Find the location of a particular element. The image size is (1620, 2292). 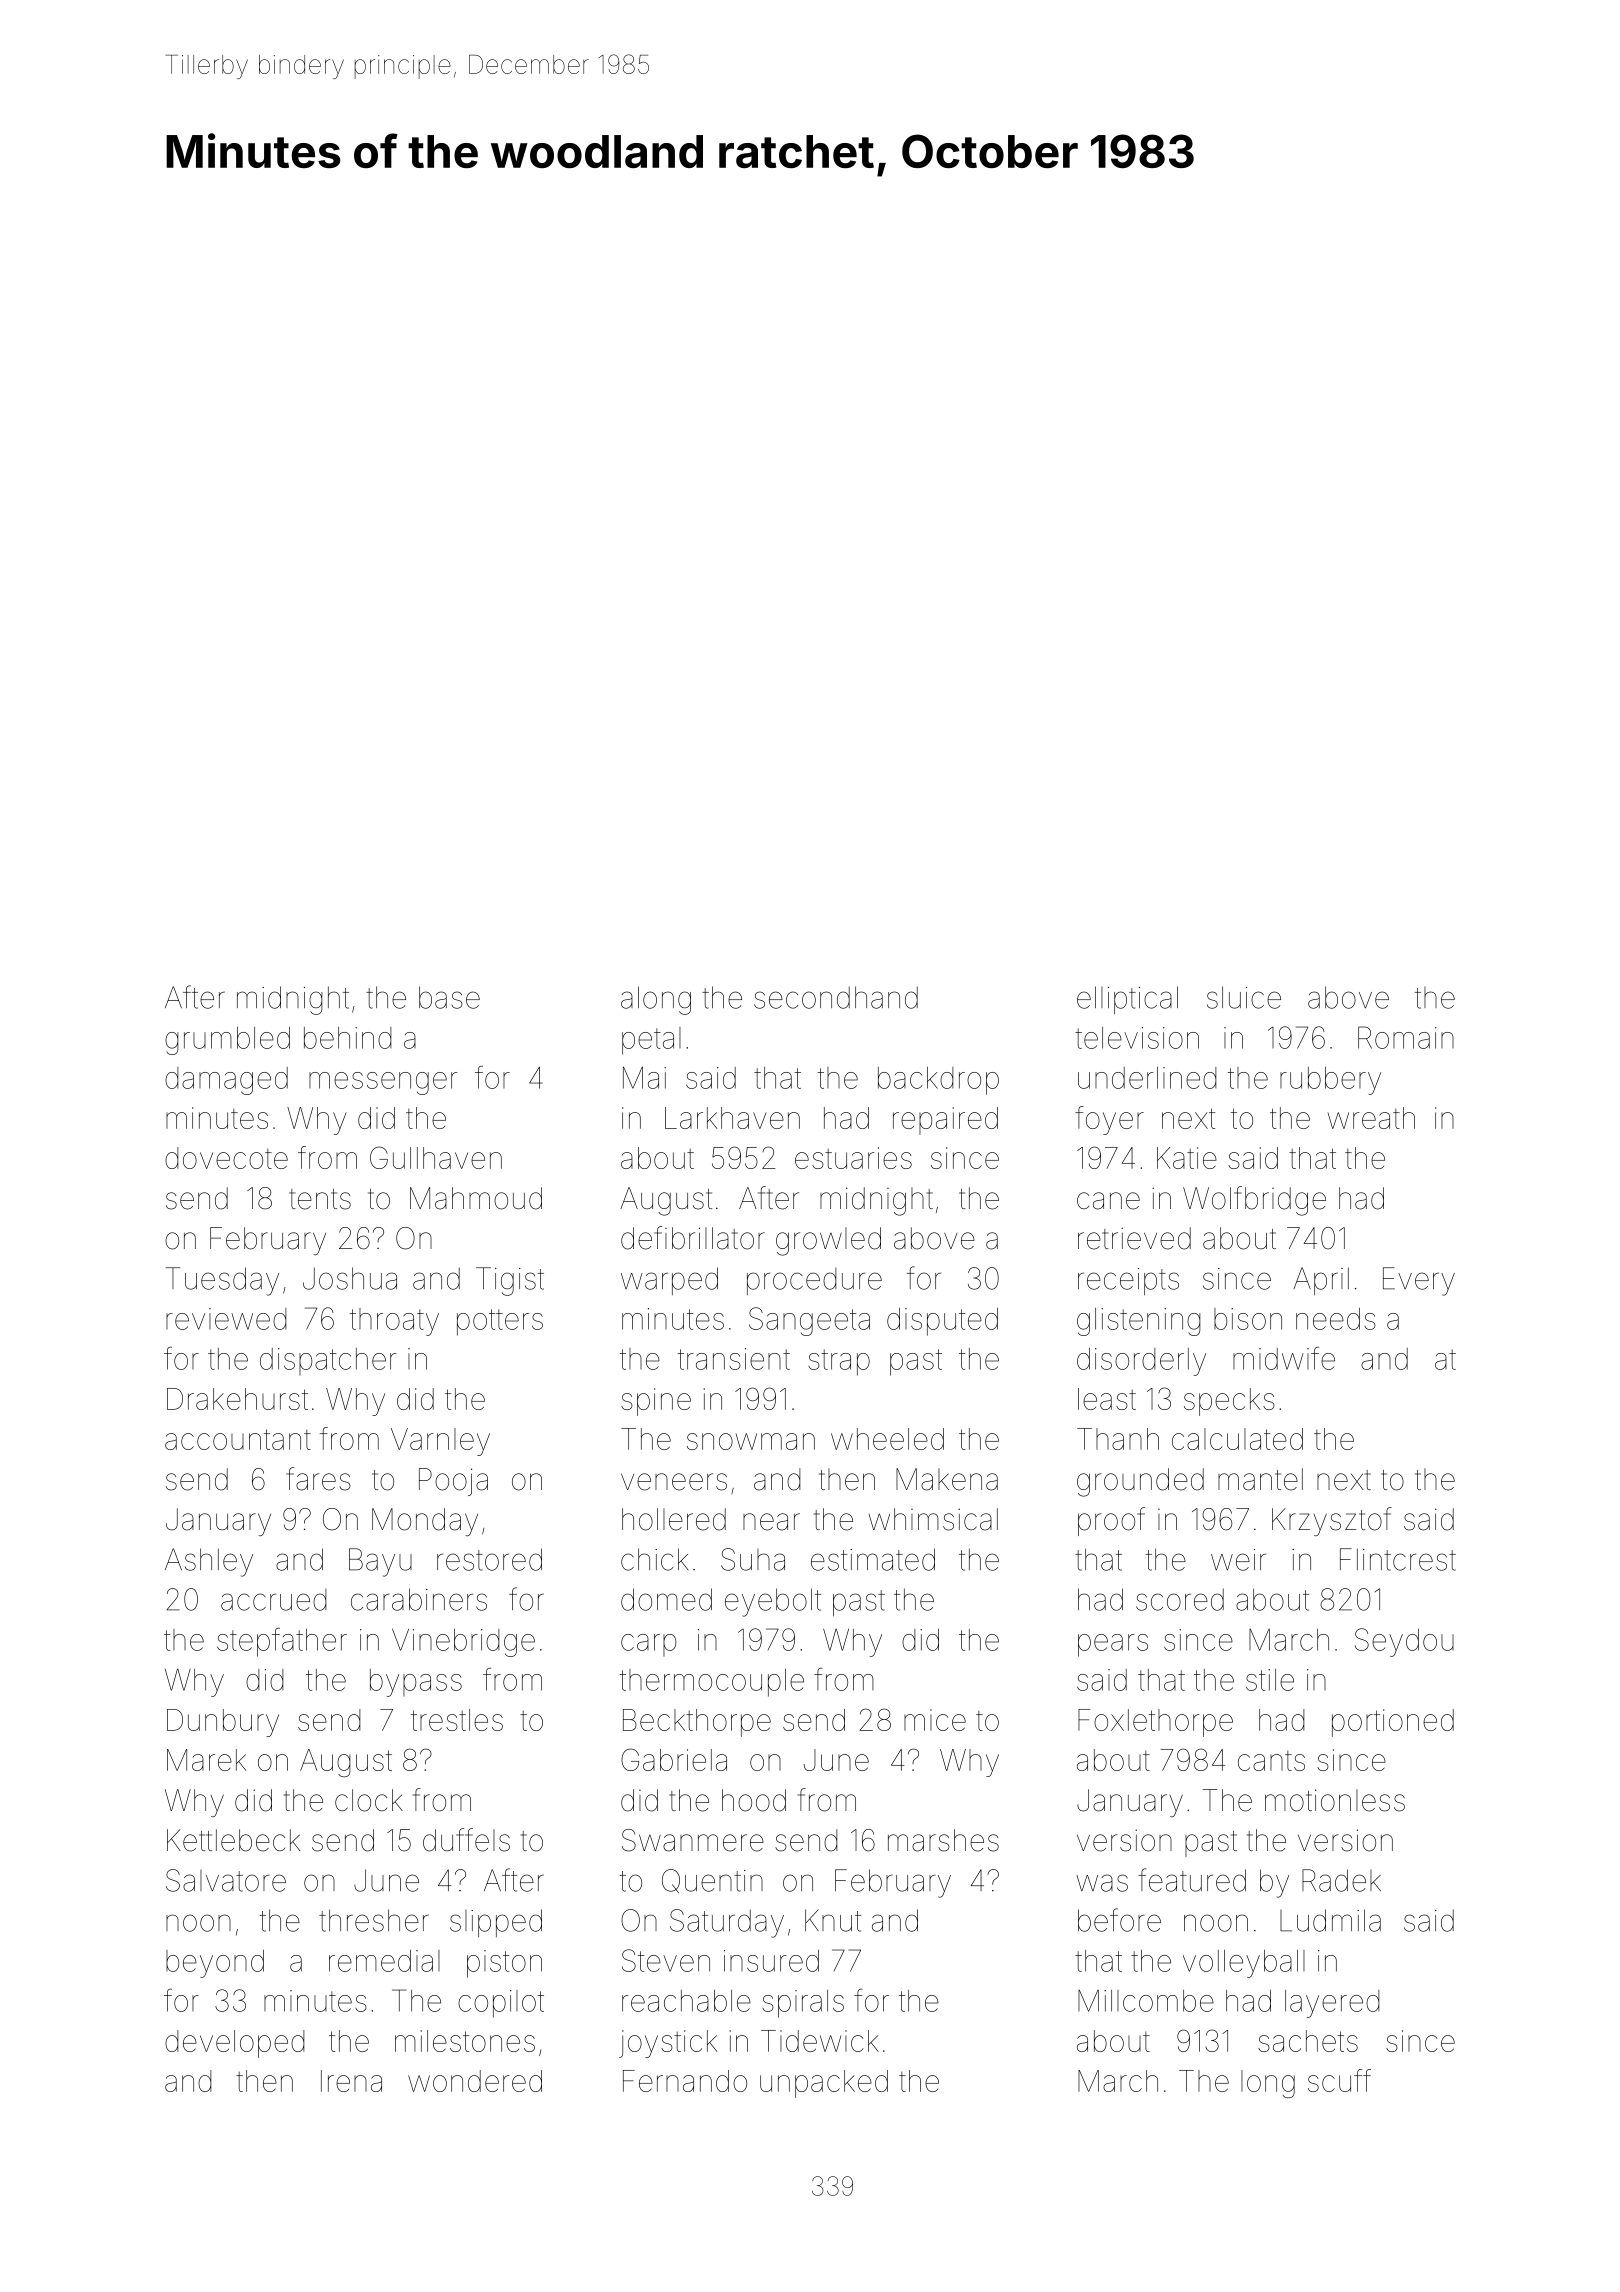

was is located at coordinates (1102, 1883).
